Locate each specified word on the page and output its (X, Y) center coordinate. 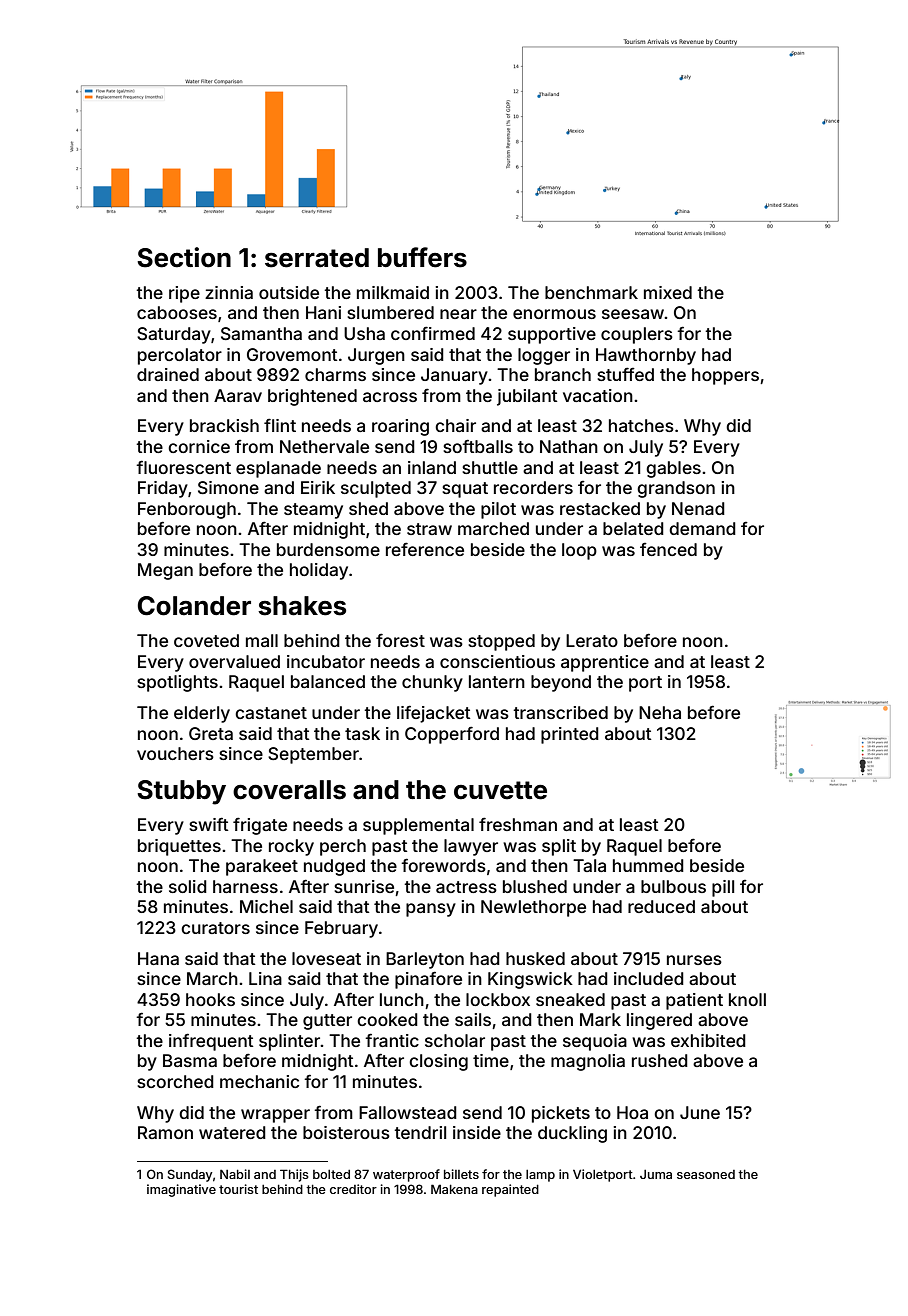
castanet (271, 713)
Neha (660, 712)
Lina (265, 978)
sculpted (376, 489)
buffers (422, 257)
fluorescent (183, 467)
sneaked (570, 999)
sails (473, 1019)
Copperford (452, 735)
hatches (641, 425)
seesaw (633, 314)
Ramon (165, 1132)
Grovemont (292, 354)
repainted (510, 1190)
